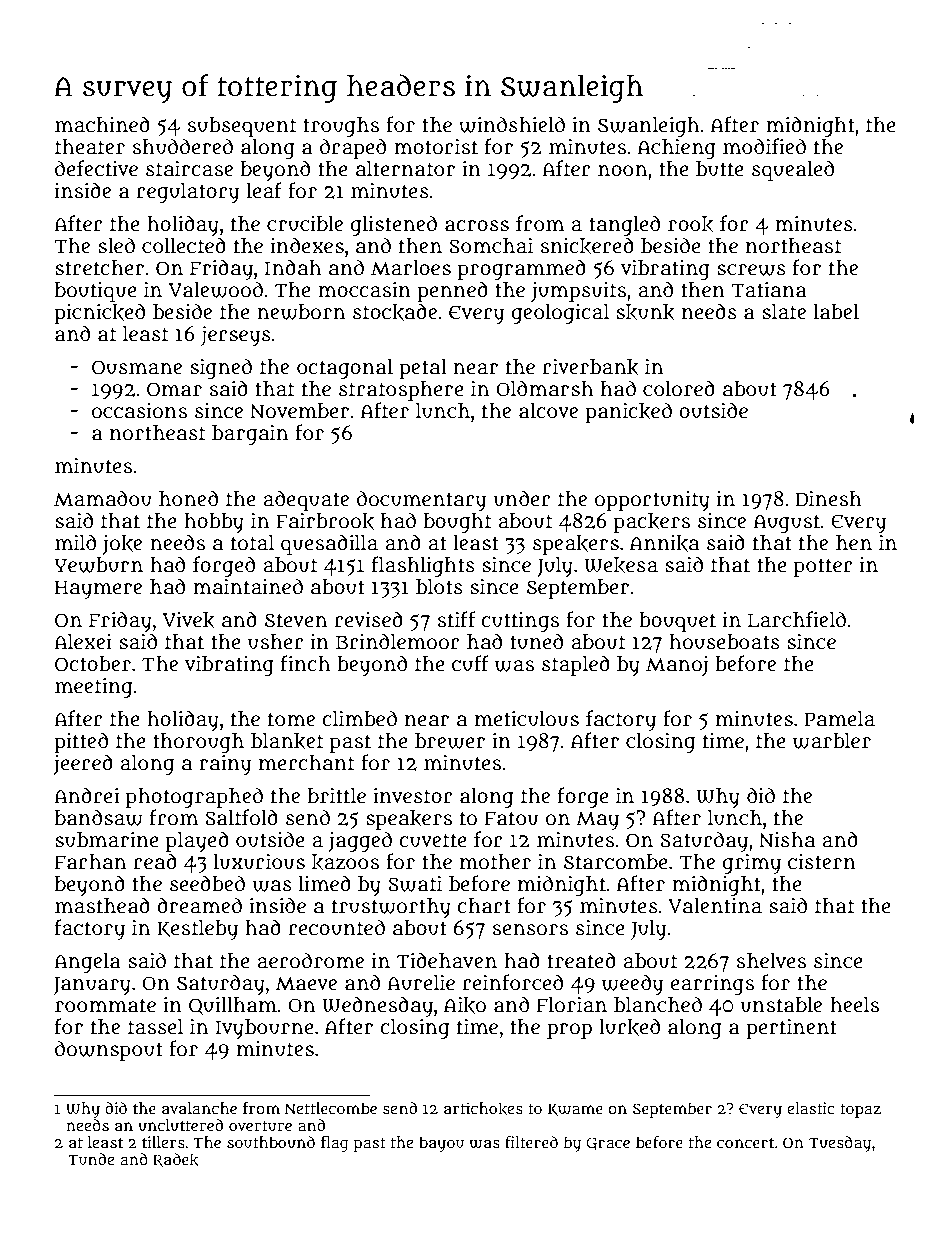 This document has width=952, height=1233. I want to click on southbound, so click(271, 1142).
